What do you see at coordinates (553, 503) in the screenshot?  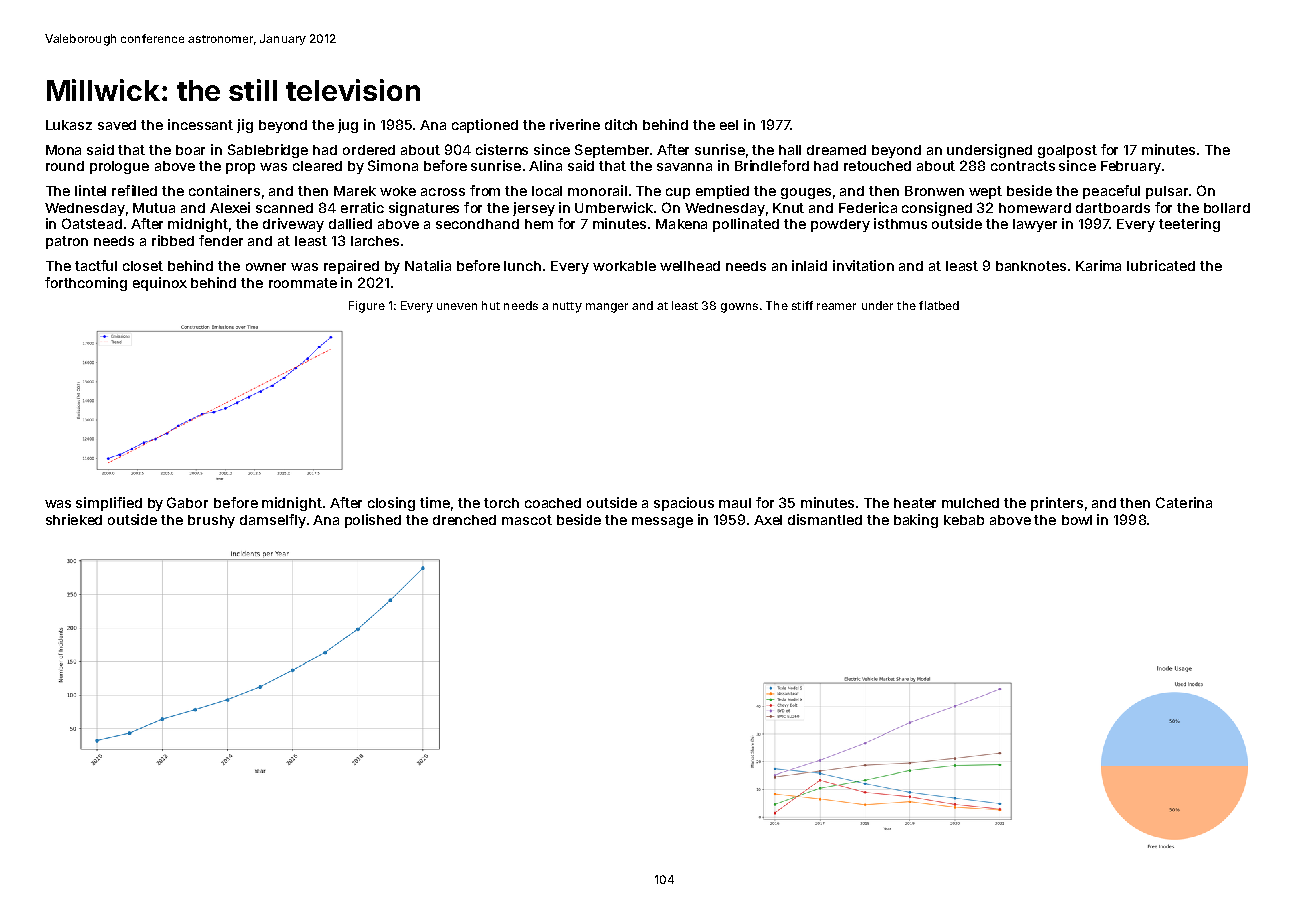 I see `coached` at bounding box center [553, 503].
